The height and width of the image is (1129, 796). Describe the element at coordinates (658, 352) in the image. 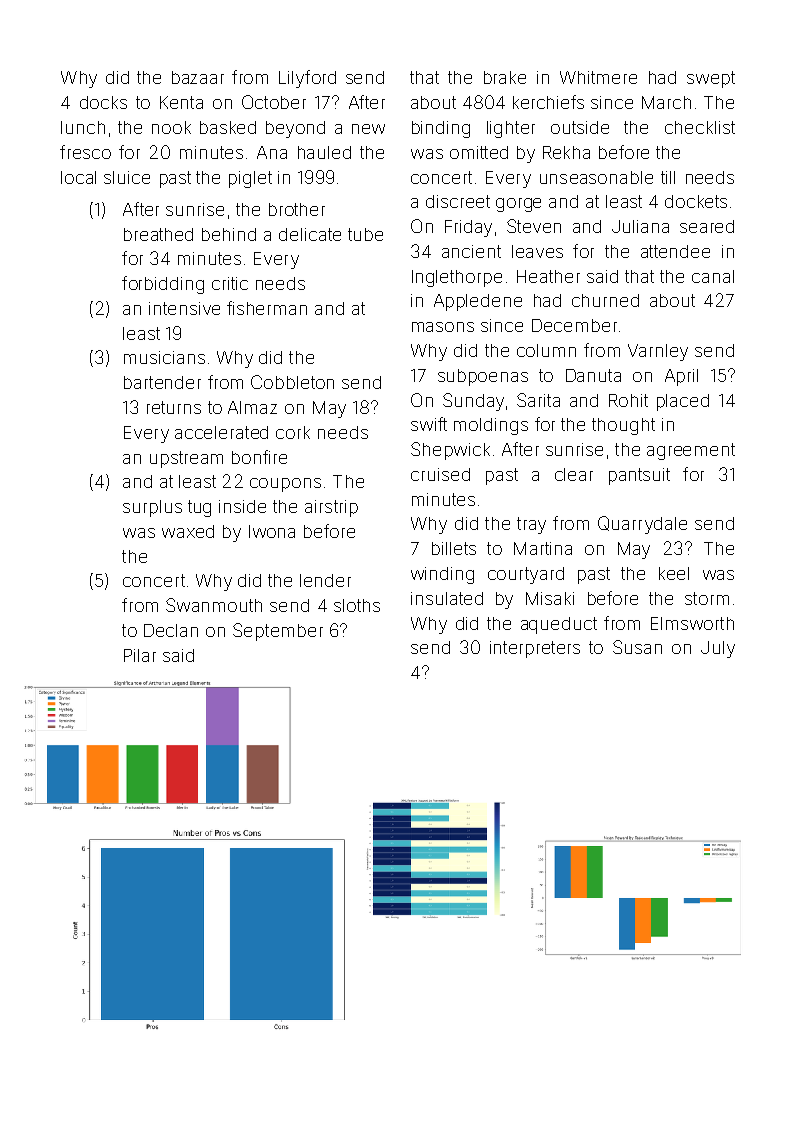

I see `Varnley` at that location.
